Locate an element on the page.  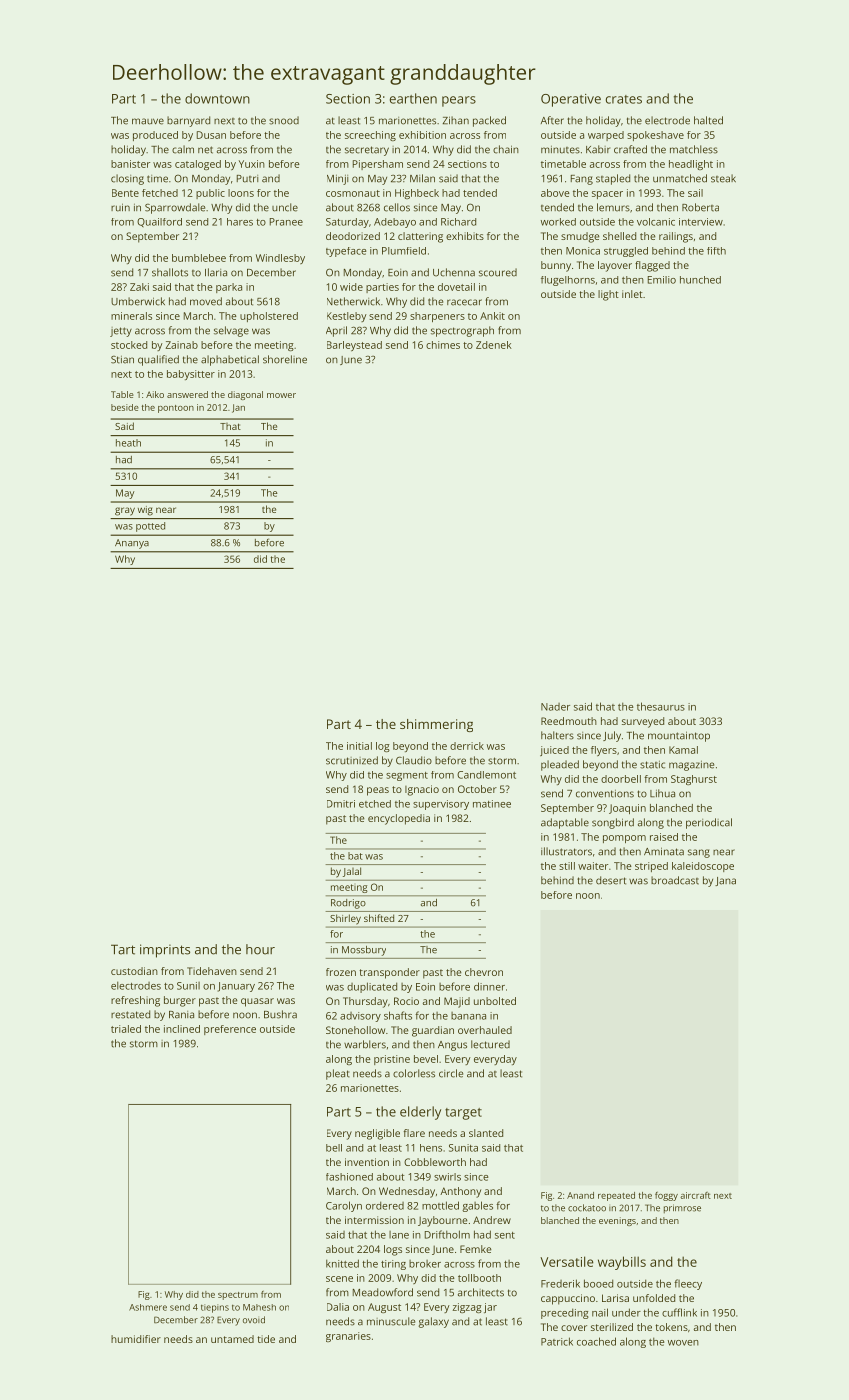
Patrick is located at coordinates (557, 1341).
